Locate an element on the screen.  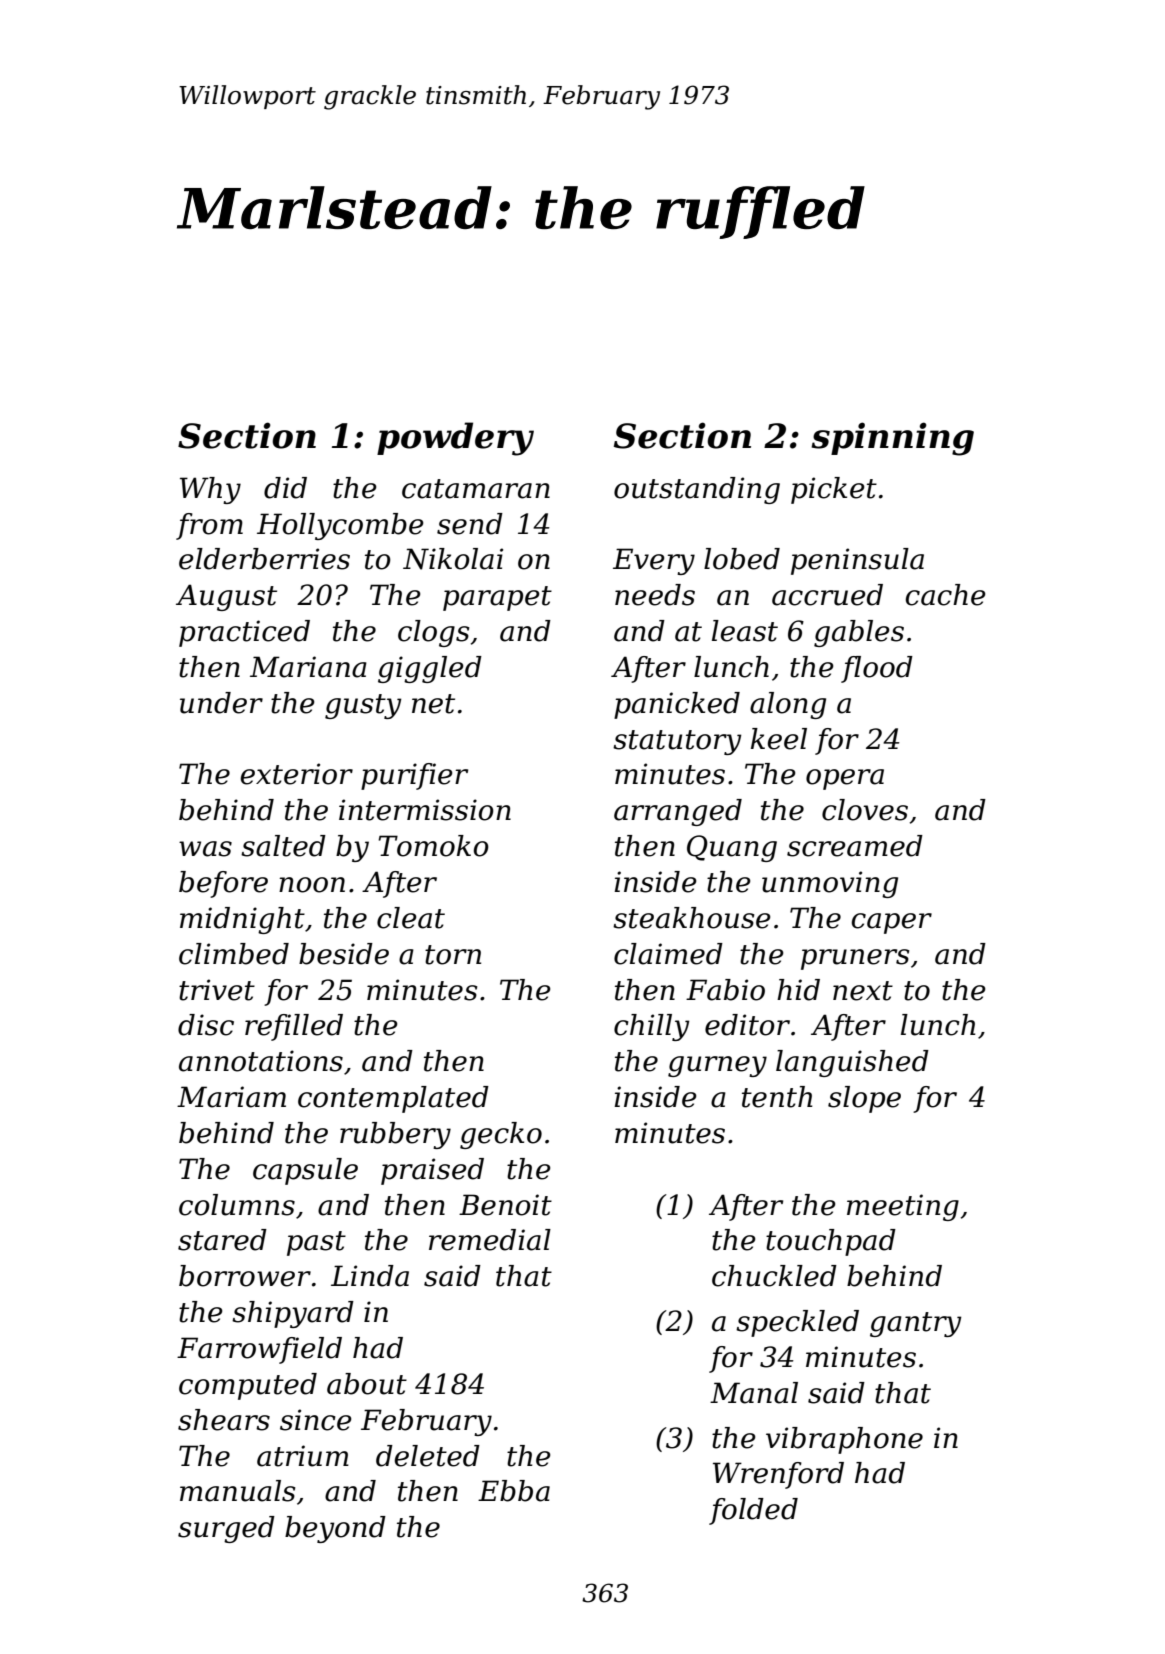
Benoit is located at coordinates (505, 1205).
